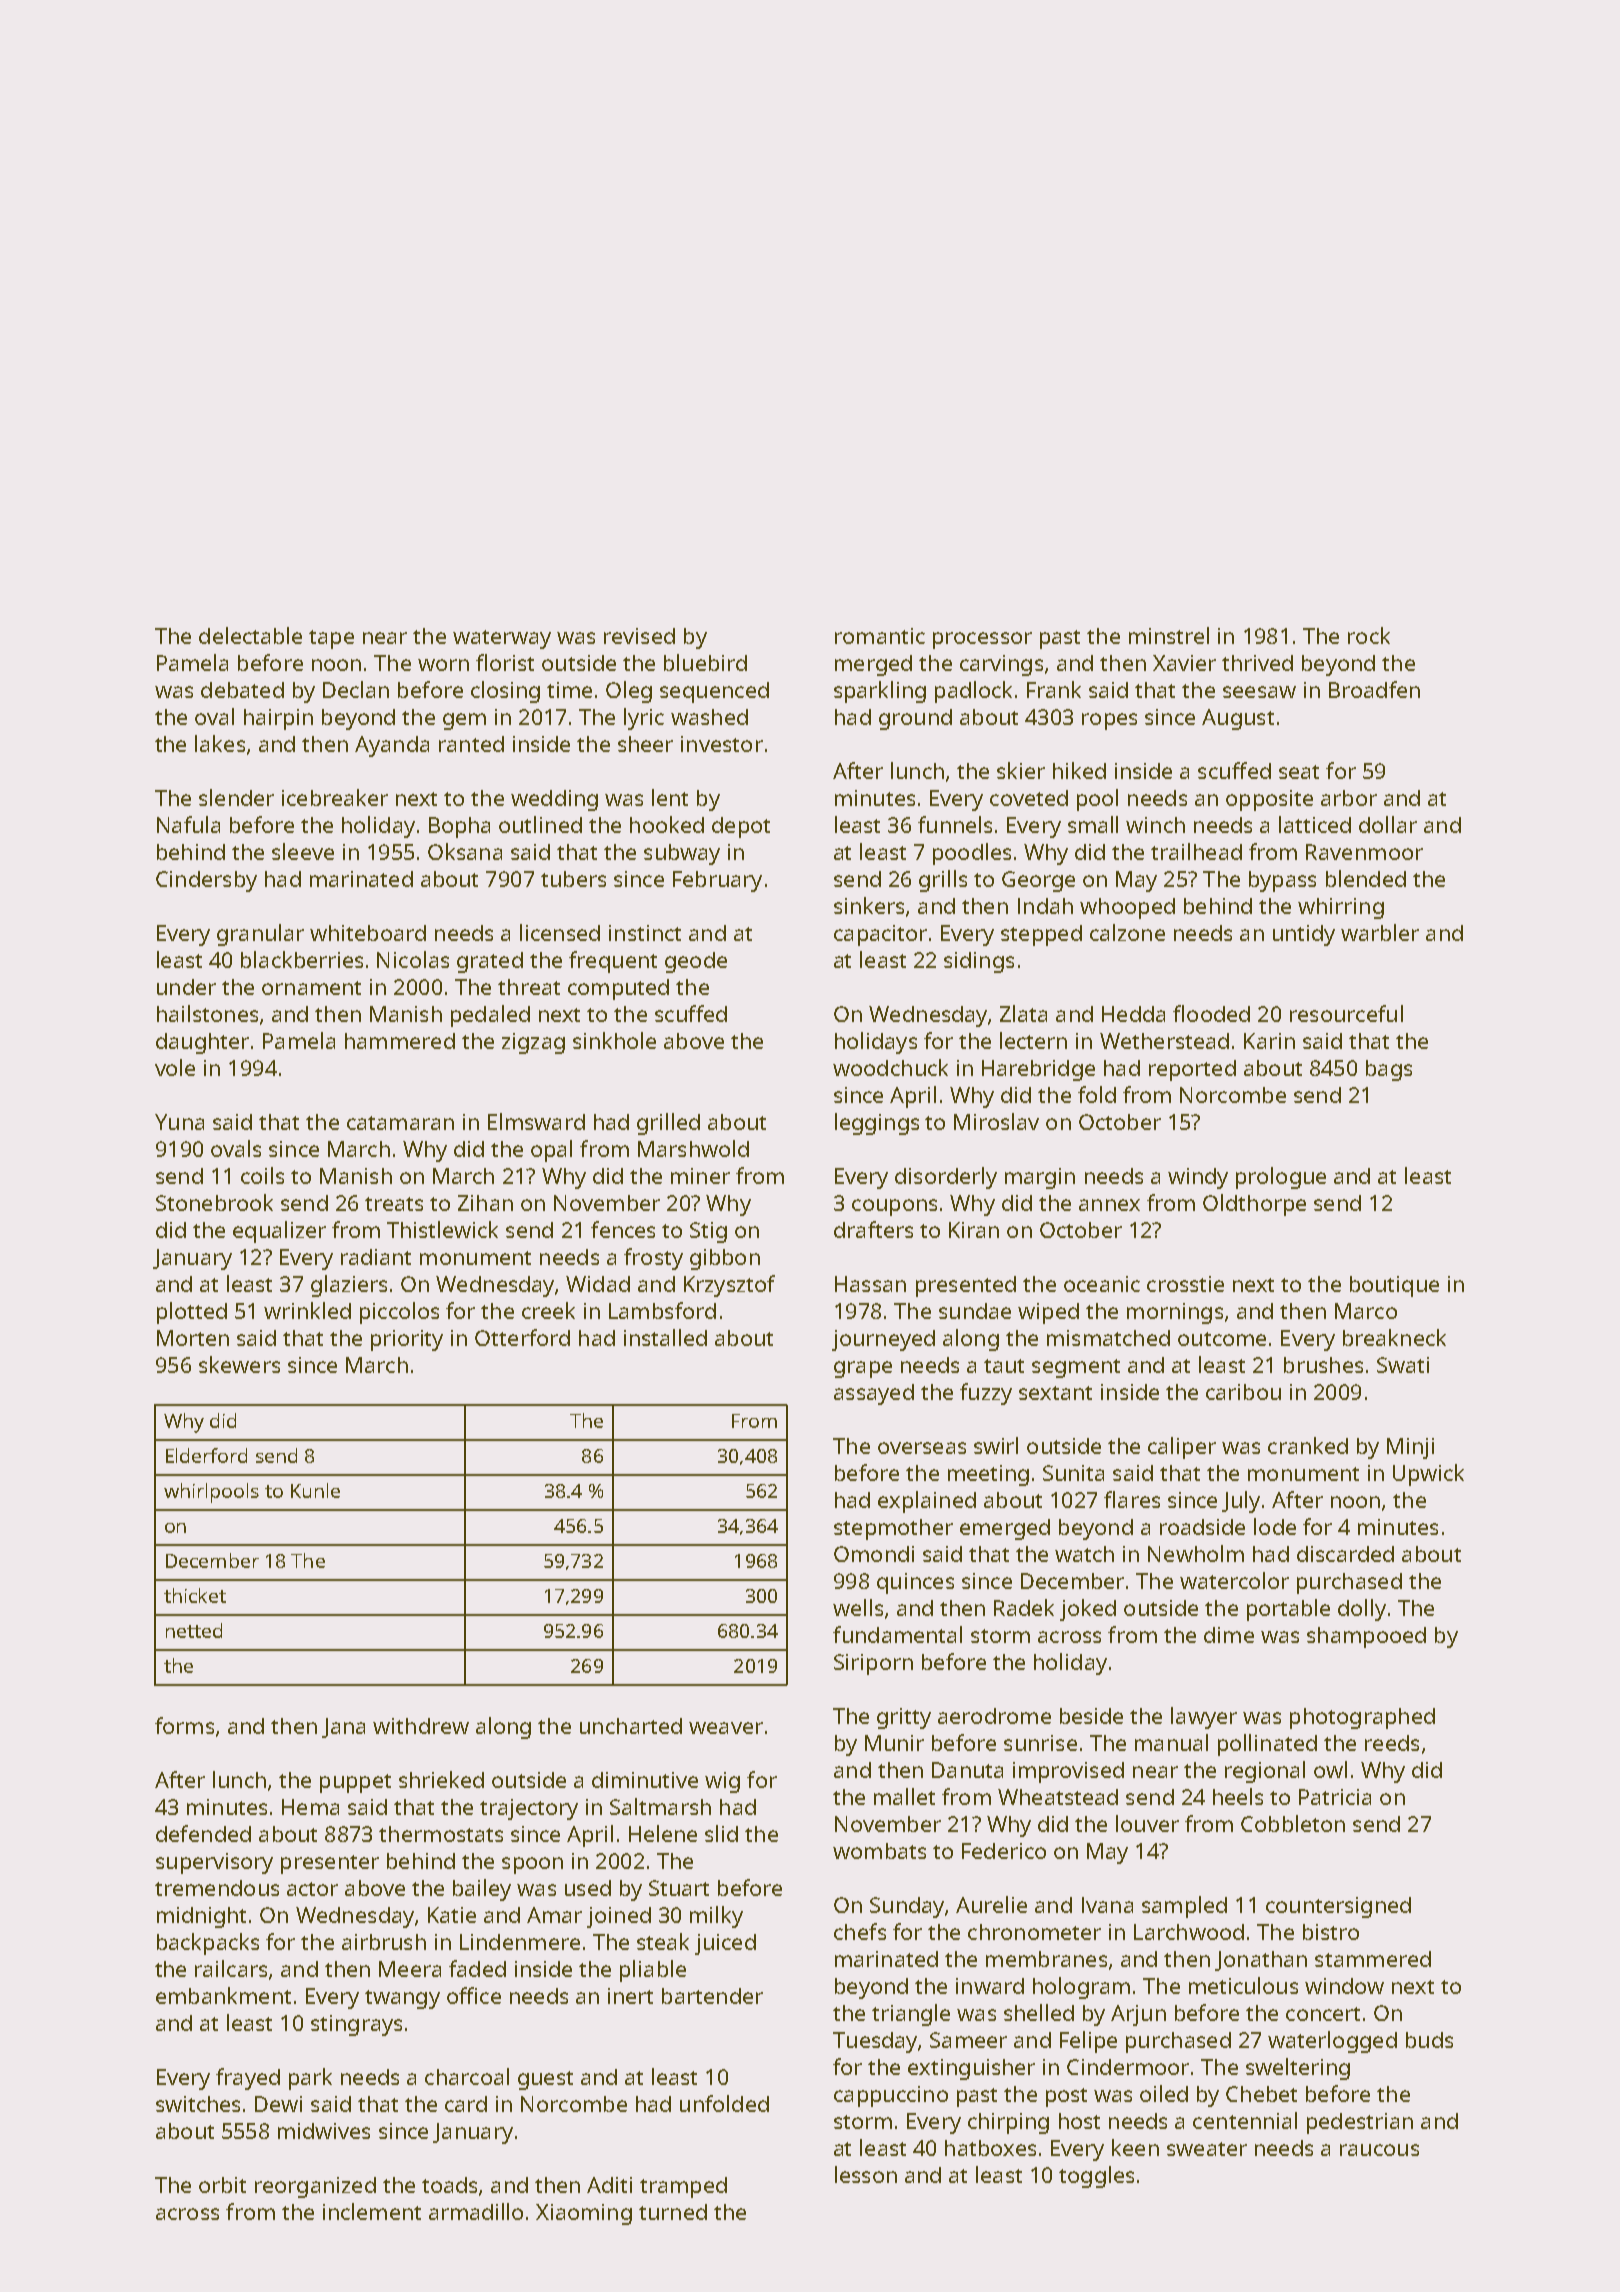 The image size is (1620, 2292). Describe the element at coordinates (708, 1232) in the screenshot. I see `Stig` at that location.
